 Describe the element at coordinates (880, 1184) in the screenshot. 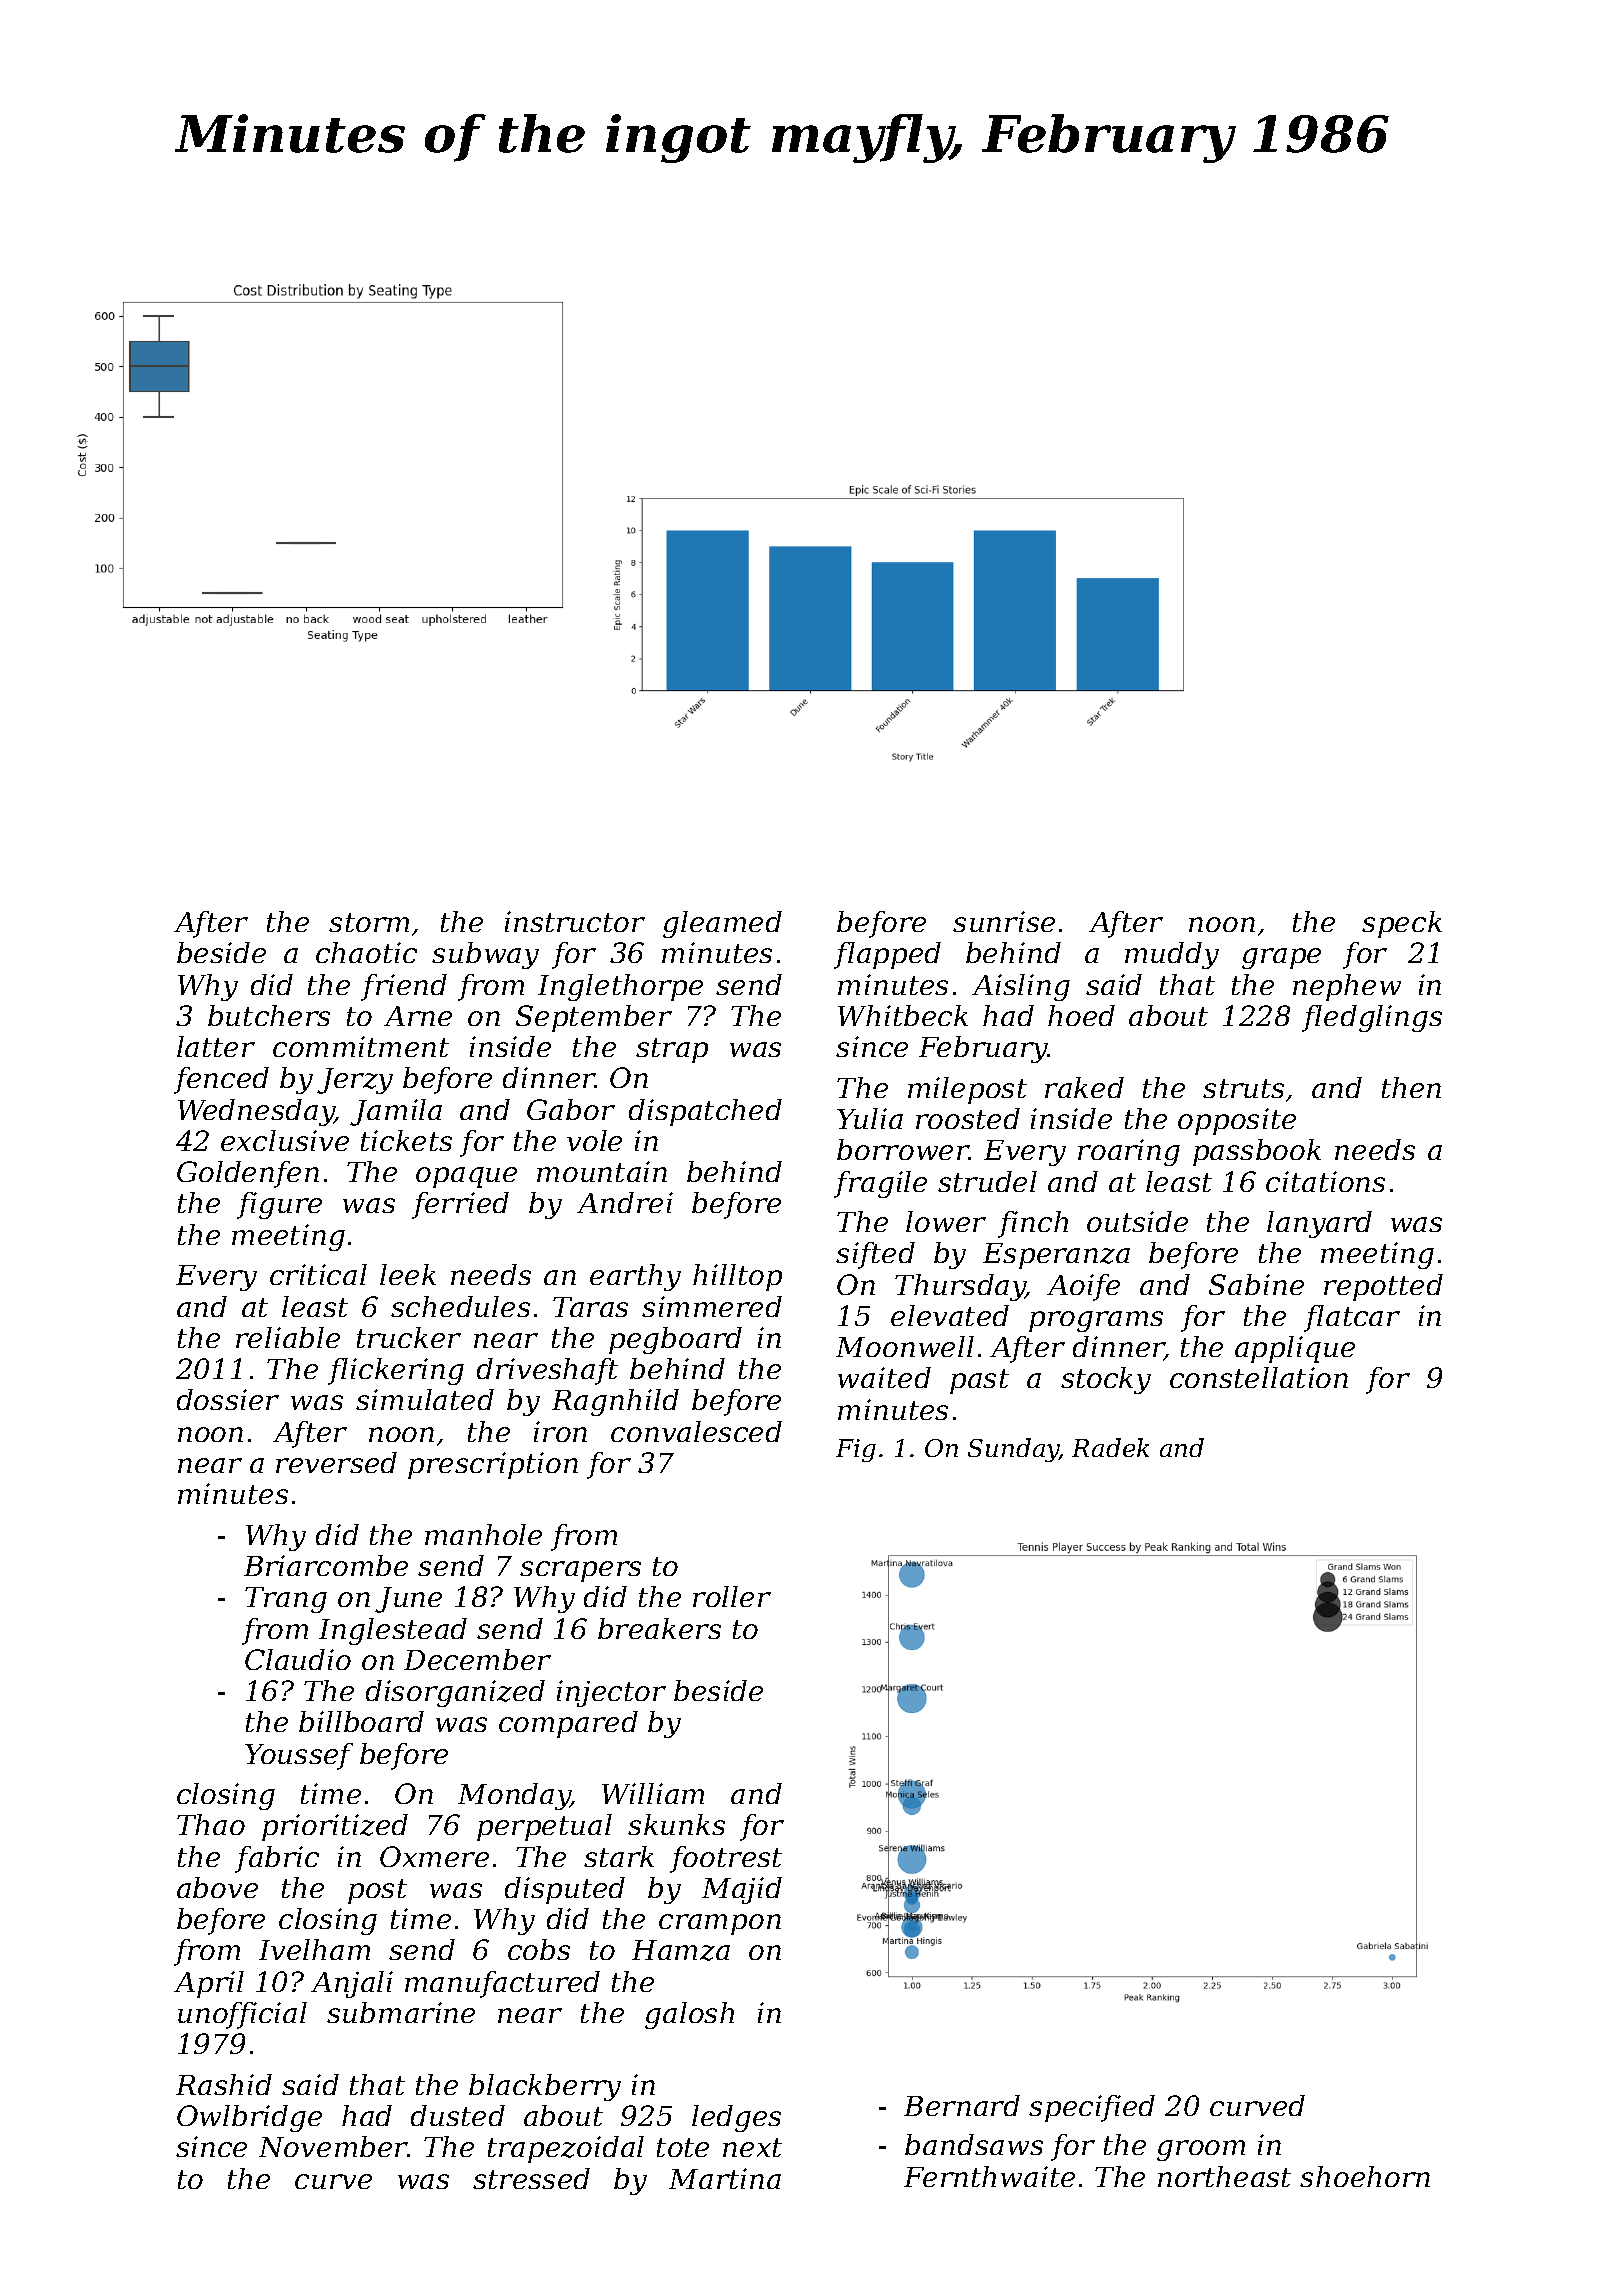

I see `fragile` at that location.
